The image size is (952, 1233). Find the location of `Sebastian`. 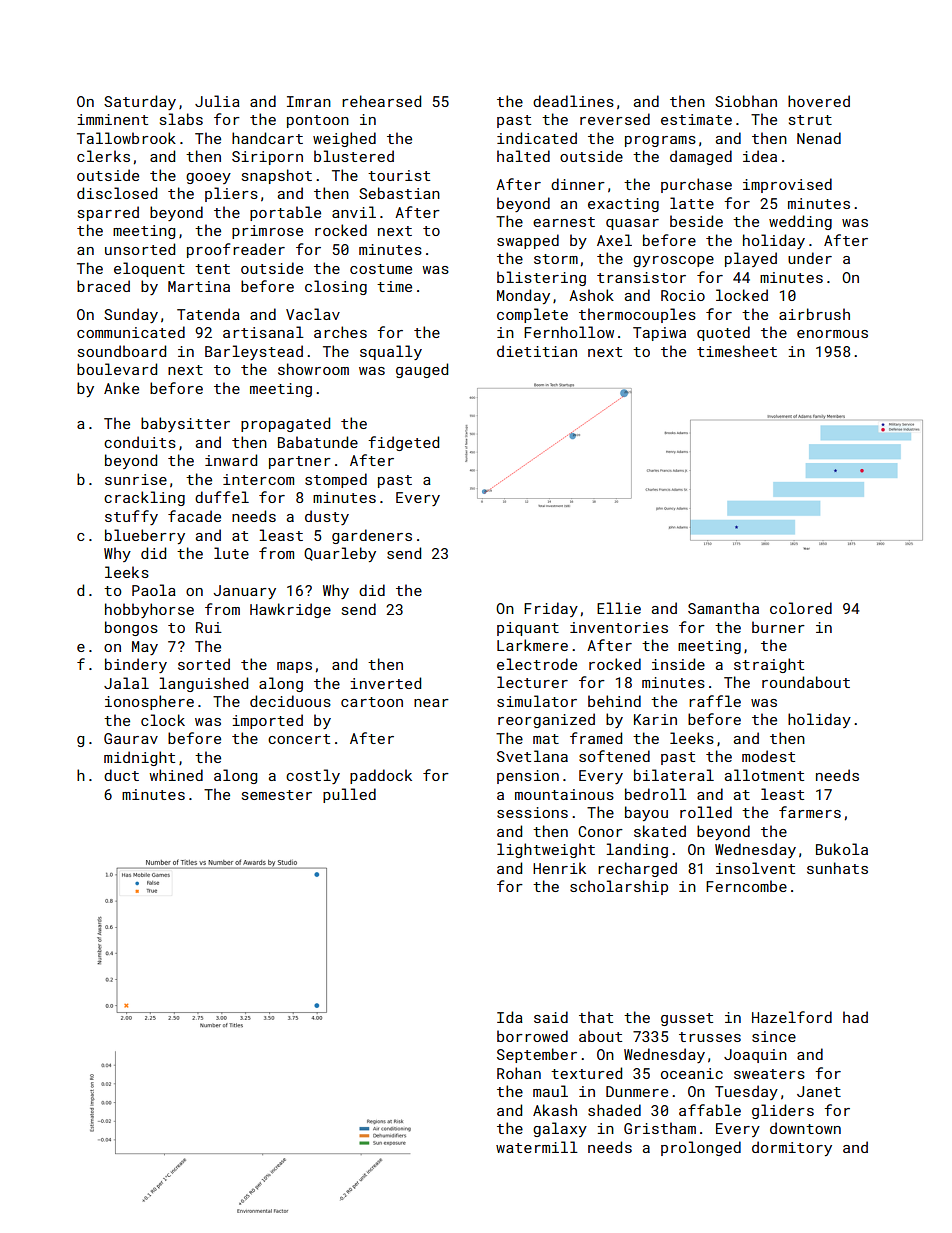

Sebastian is located at coordinates (399, 193).
